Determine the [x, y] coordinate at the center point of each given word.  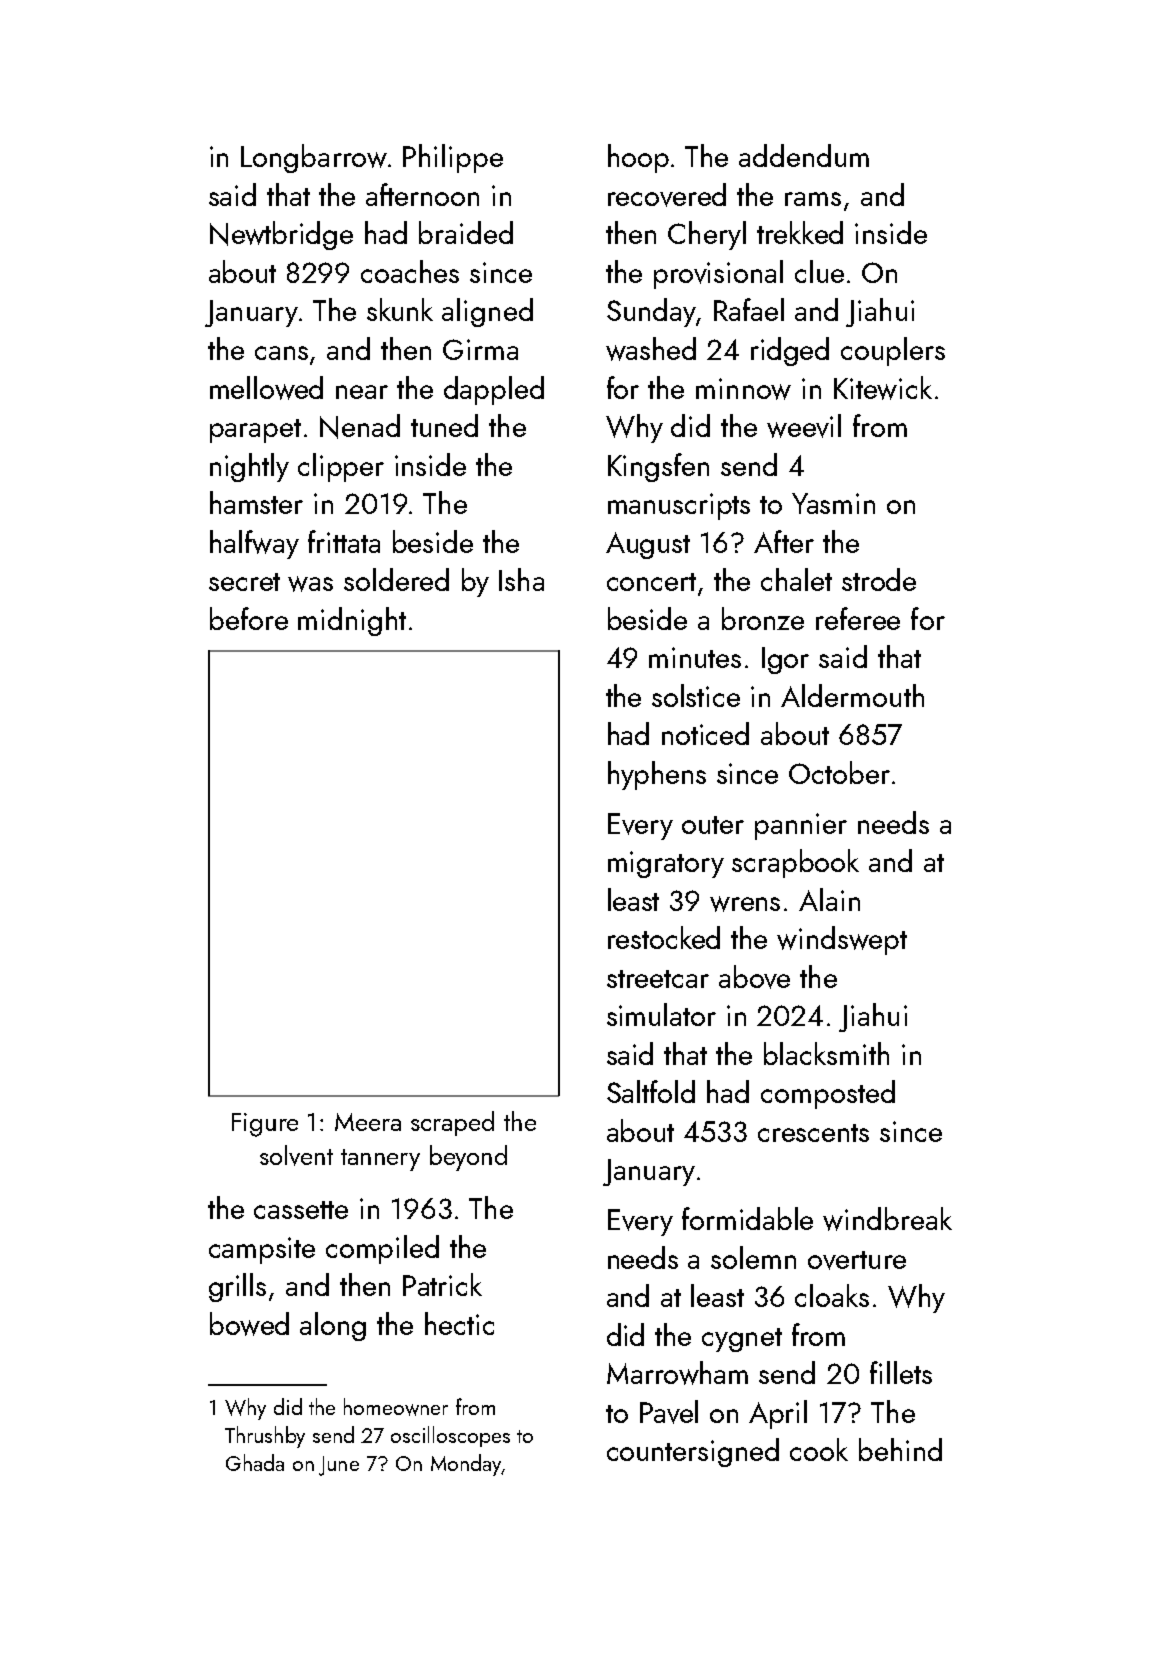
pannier [801, 826]
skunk [400, 309]
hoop [638, 158]
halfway [254, 544]
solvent [296, 1155]
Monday [466, 1465]
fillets [901, 1372]
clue [819, 271]
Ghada [255, 1462]
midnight [352, 621]
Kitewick [883, 388]
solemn [753, 1257]
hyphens [657, 775]
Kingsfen [658, 467]
